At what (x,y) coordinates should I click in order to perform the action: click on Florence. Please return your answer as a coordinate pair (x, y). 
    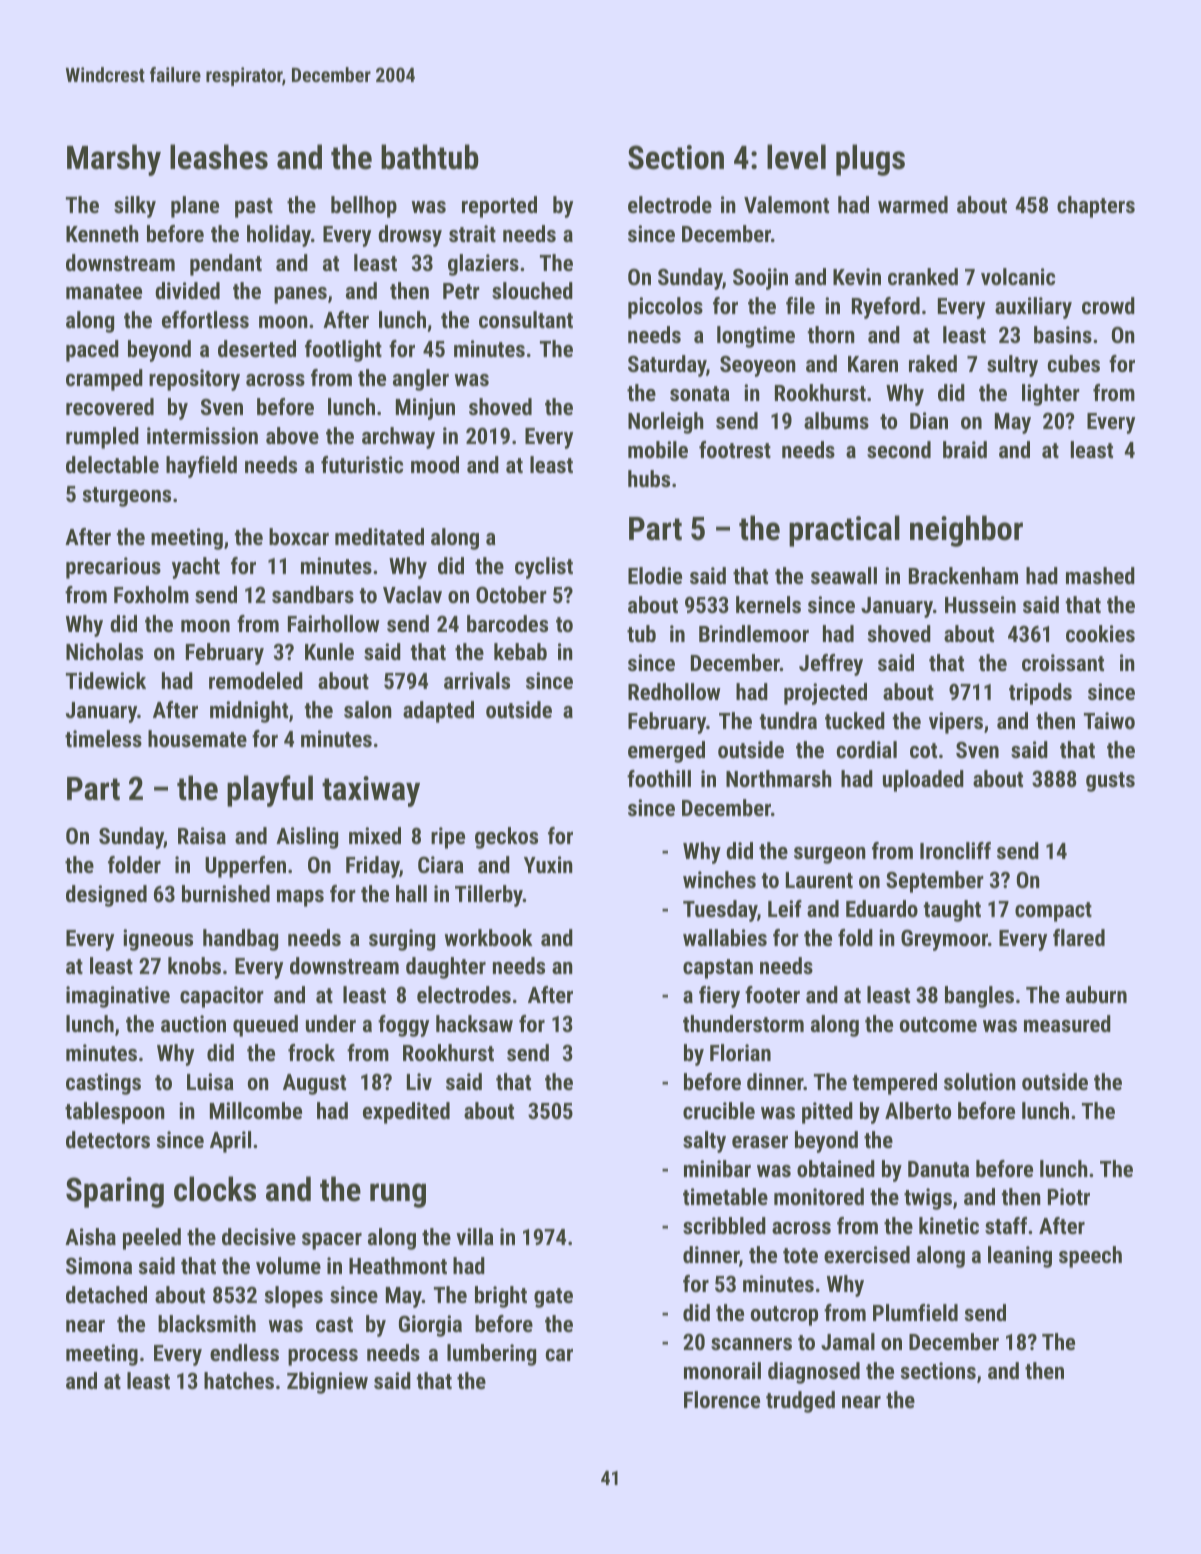
    Looking at the image, I should click on (722, 1399).
